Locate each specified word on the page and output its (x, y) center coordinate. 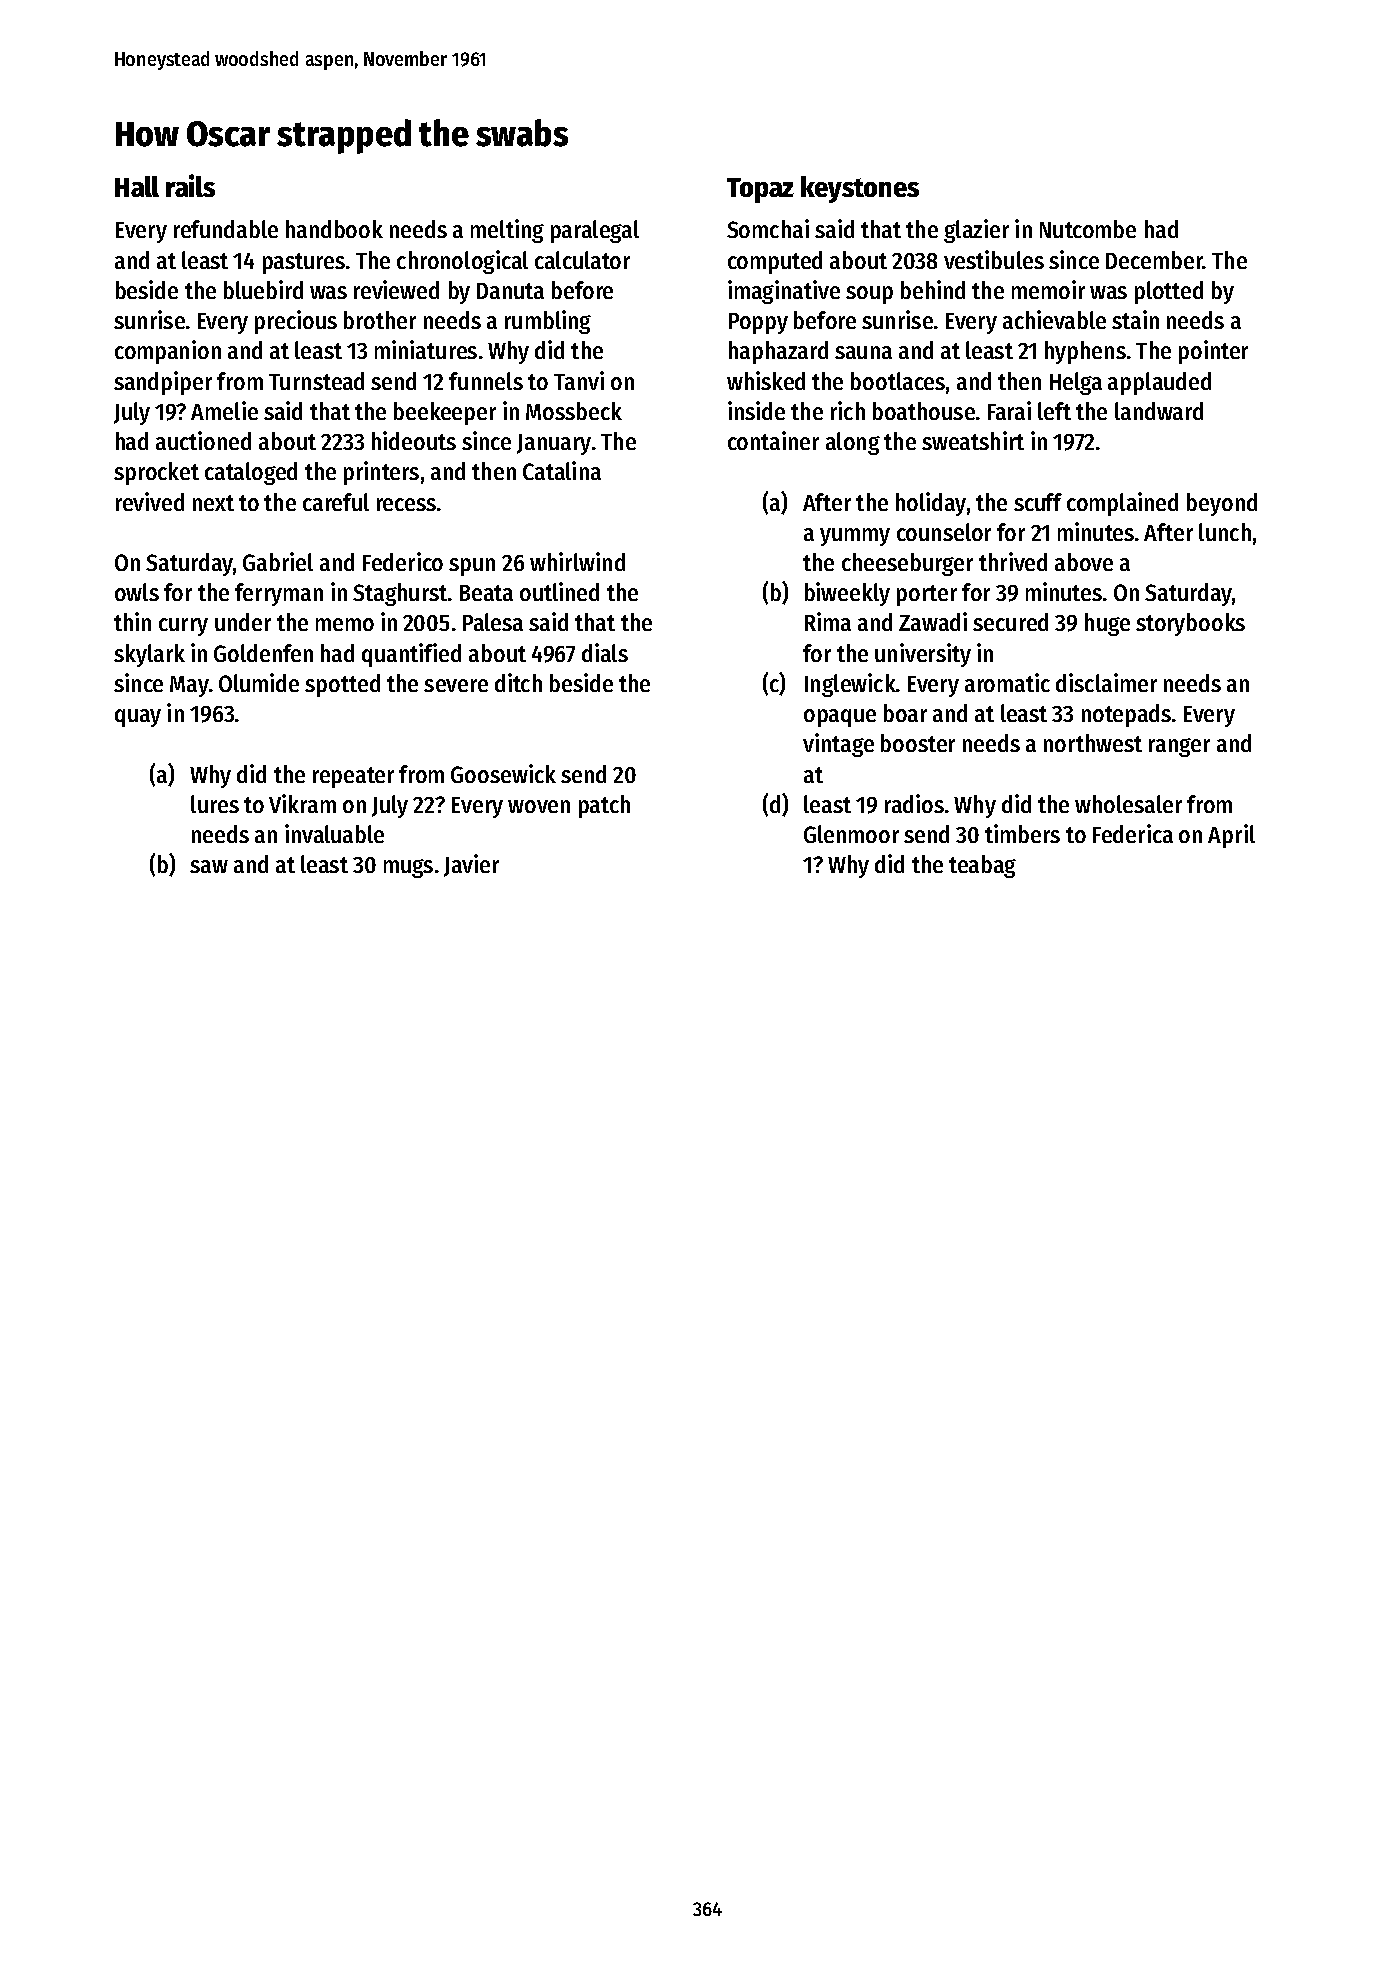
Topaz (760, 190)
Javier (471, 865)
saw (209, 866)
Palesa (493, 622)
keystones (860, 189)
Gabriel (278, 561)
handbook (334, 229)
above (1084, 562)
